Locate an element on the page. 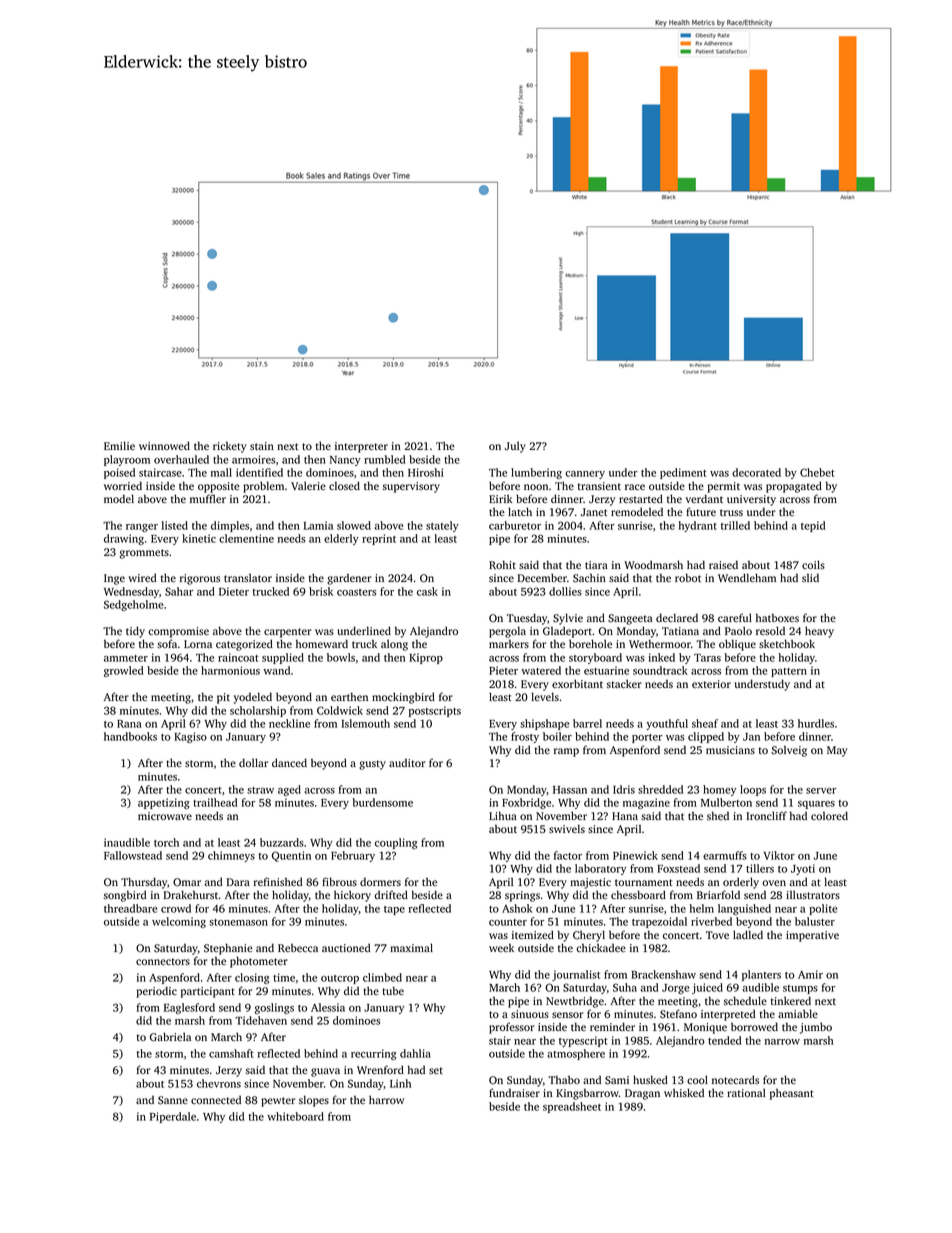  Briarfold is located at coordinates (718, 894).
